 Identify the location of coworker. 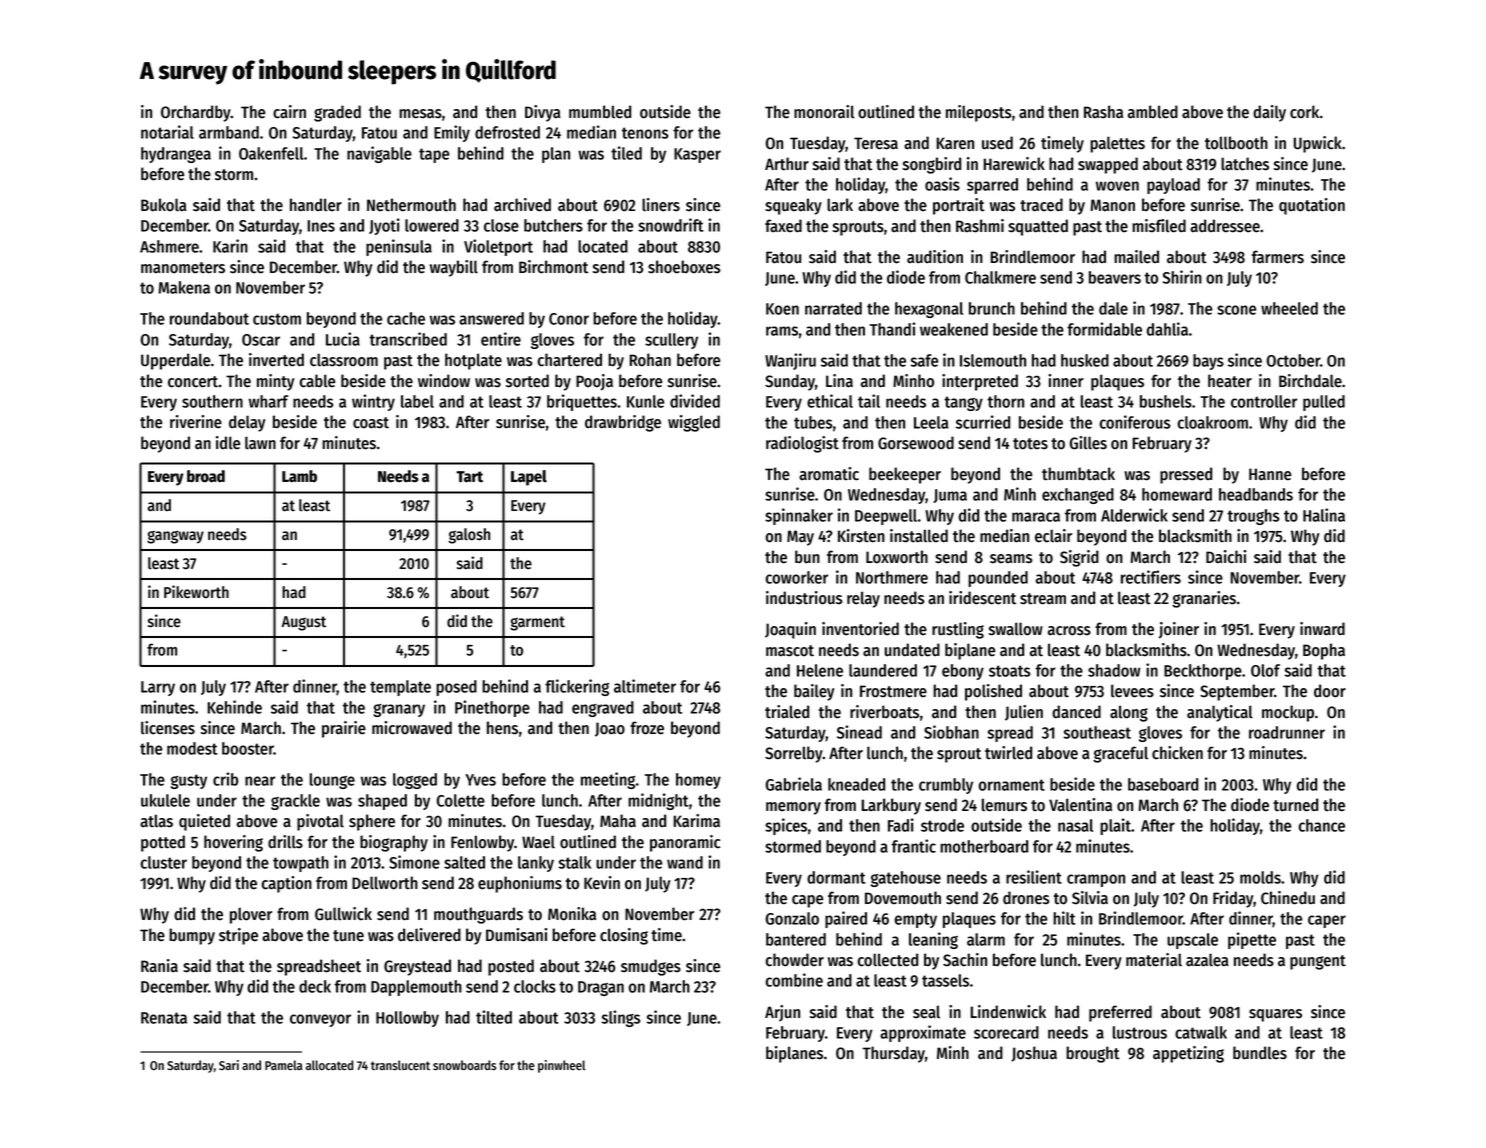
(797, 577).
